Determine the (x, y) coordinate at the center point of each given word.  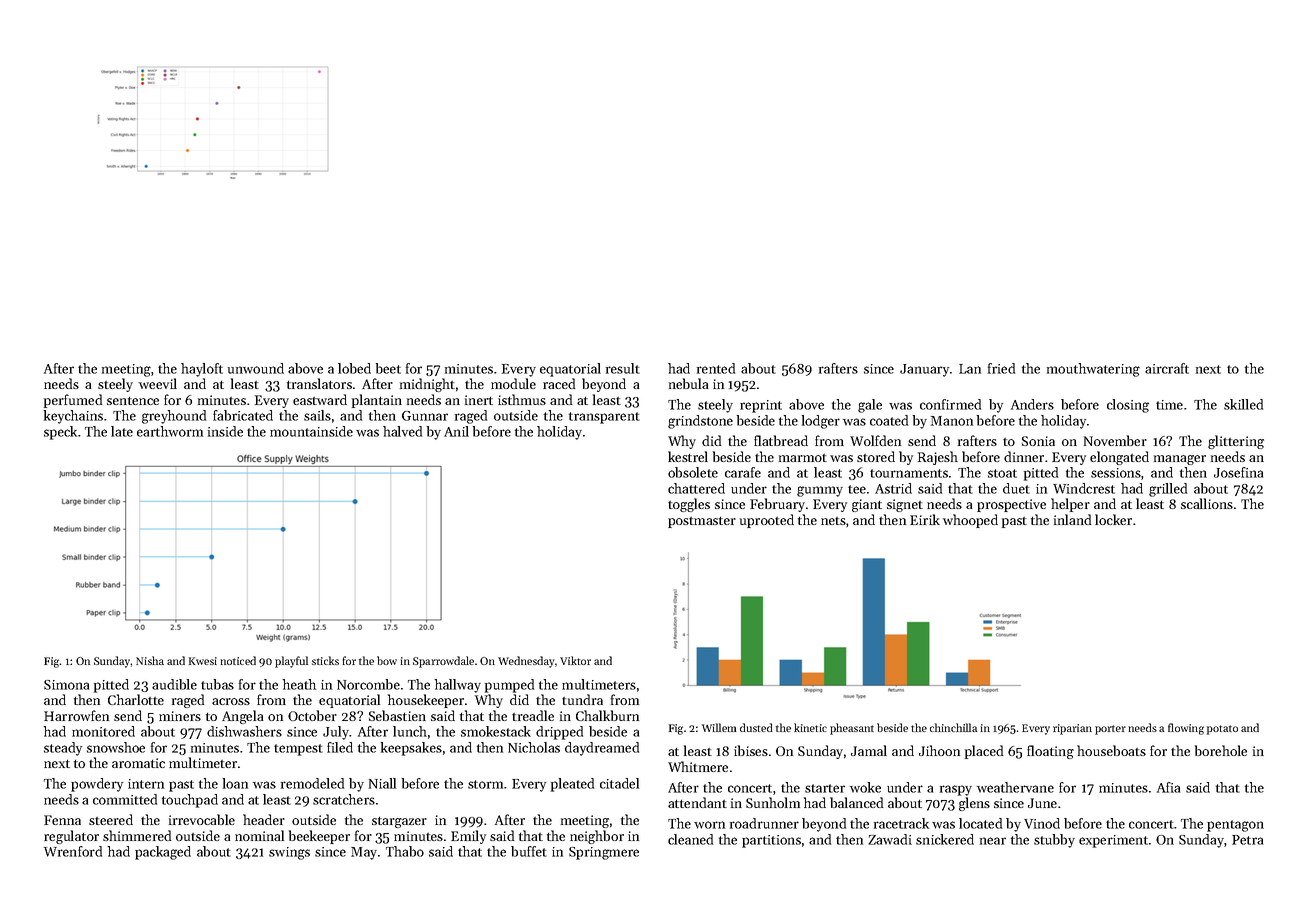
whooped (970, 521)
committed (125, 799)
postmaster (702, 522)
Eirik (925, 519)
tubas (217, 684)
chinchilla (954, 727)
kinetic (810, 727)
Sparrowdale (443, 662)
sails (317, 415)
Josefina (1238, 472)
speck (60, 433)
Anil (456, 431)
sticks (325, 660)
